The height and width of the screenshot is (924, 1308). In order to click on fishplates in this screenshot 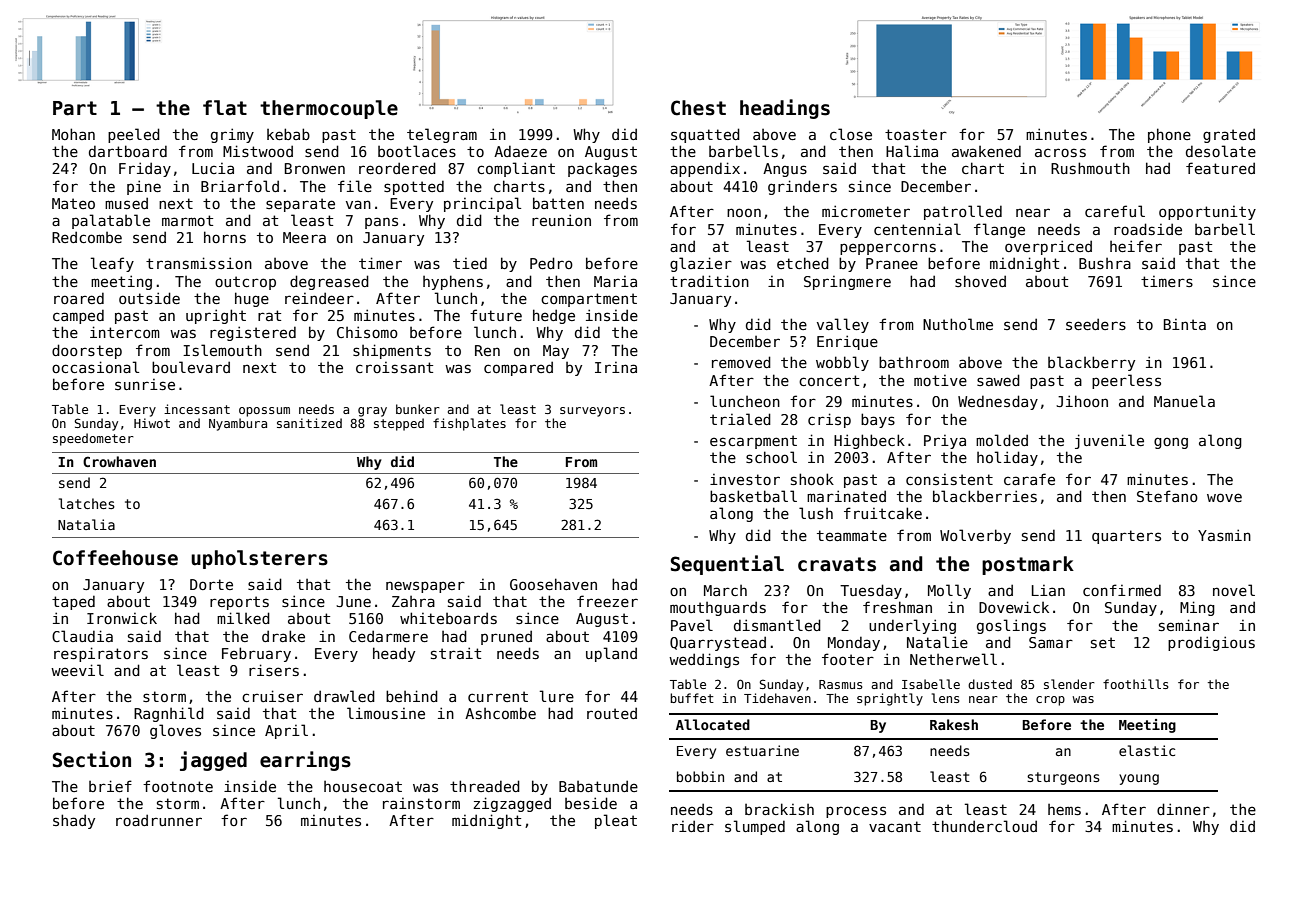, I will do `click(469, 424)`.
